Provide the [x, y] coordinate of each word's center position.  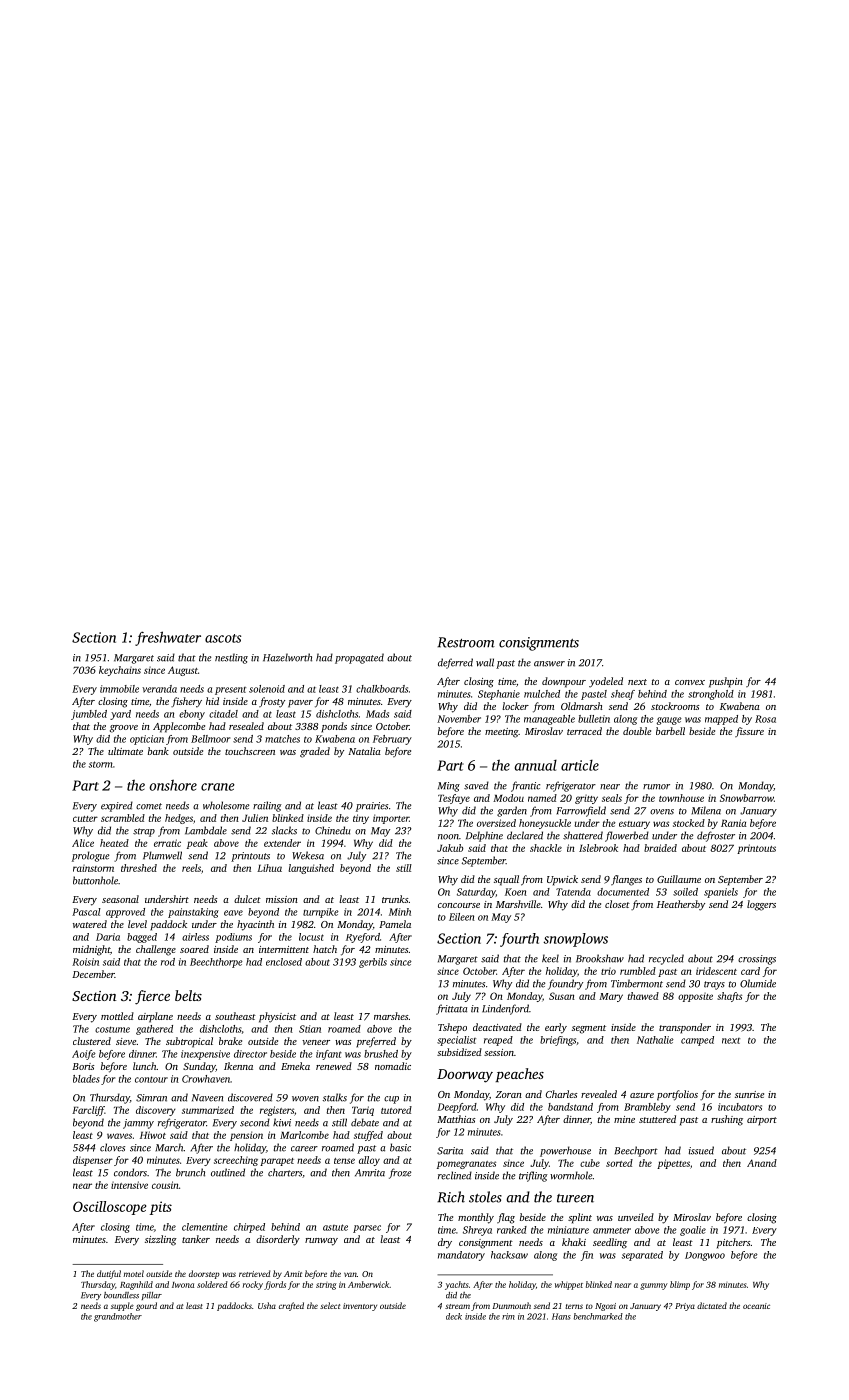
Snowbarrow [747, 798]
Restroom [466, 642]
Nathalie [655, 1040]
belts [188, 995]
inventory [360, 1307]
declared [525, 835]
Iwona [183, 1285]
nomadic [393, 1066]
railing [267, 806]
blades [86, 1079]
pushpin [726, 682]
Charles [561, 1094]
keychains [120, 671]
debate [365, 1122]
